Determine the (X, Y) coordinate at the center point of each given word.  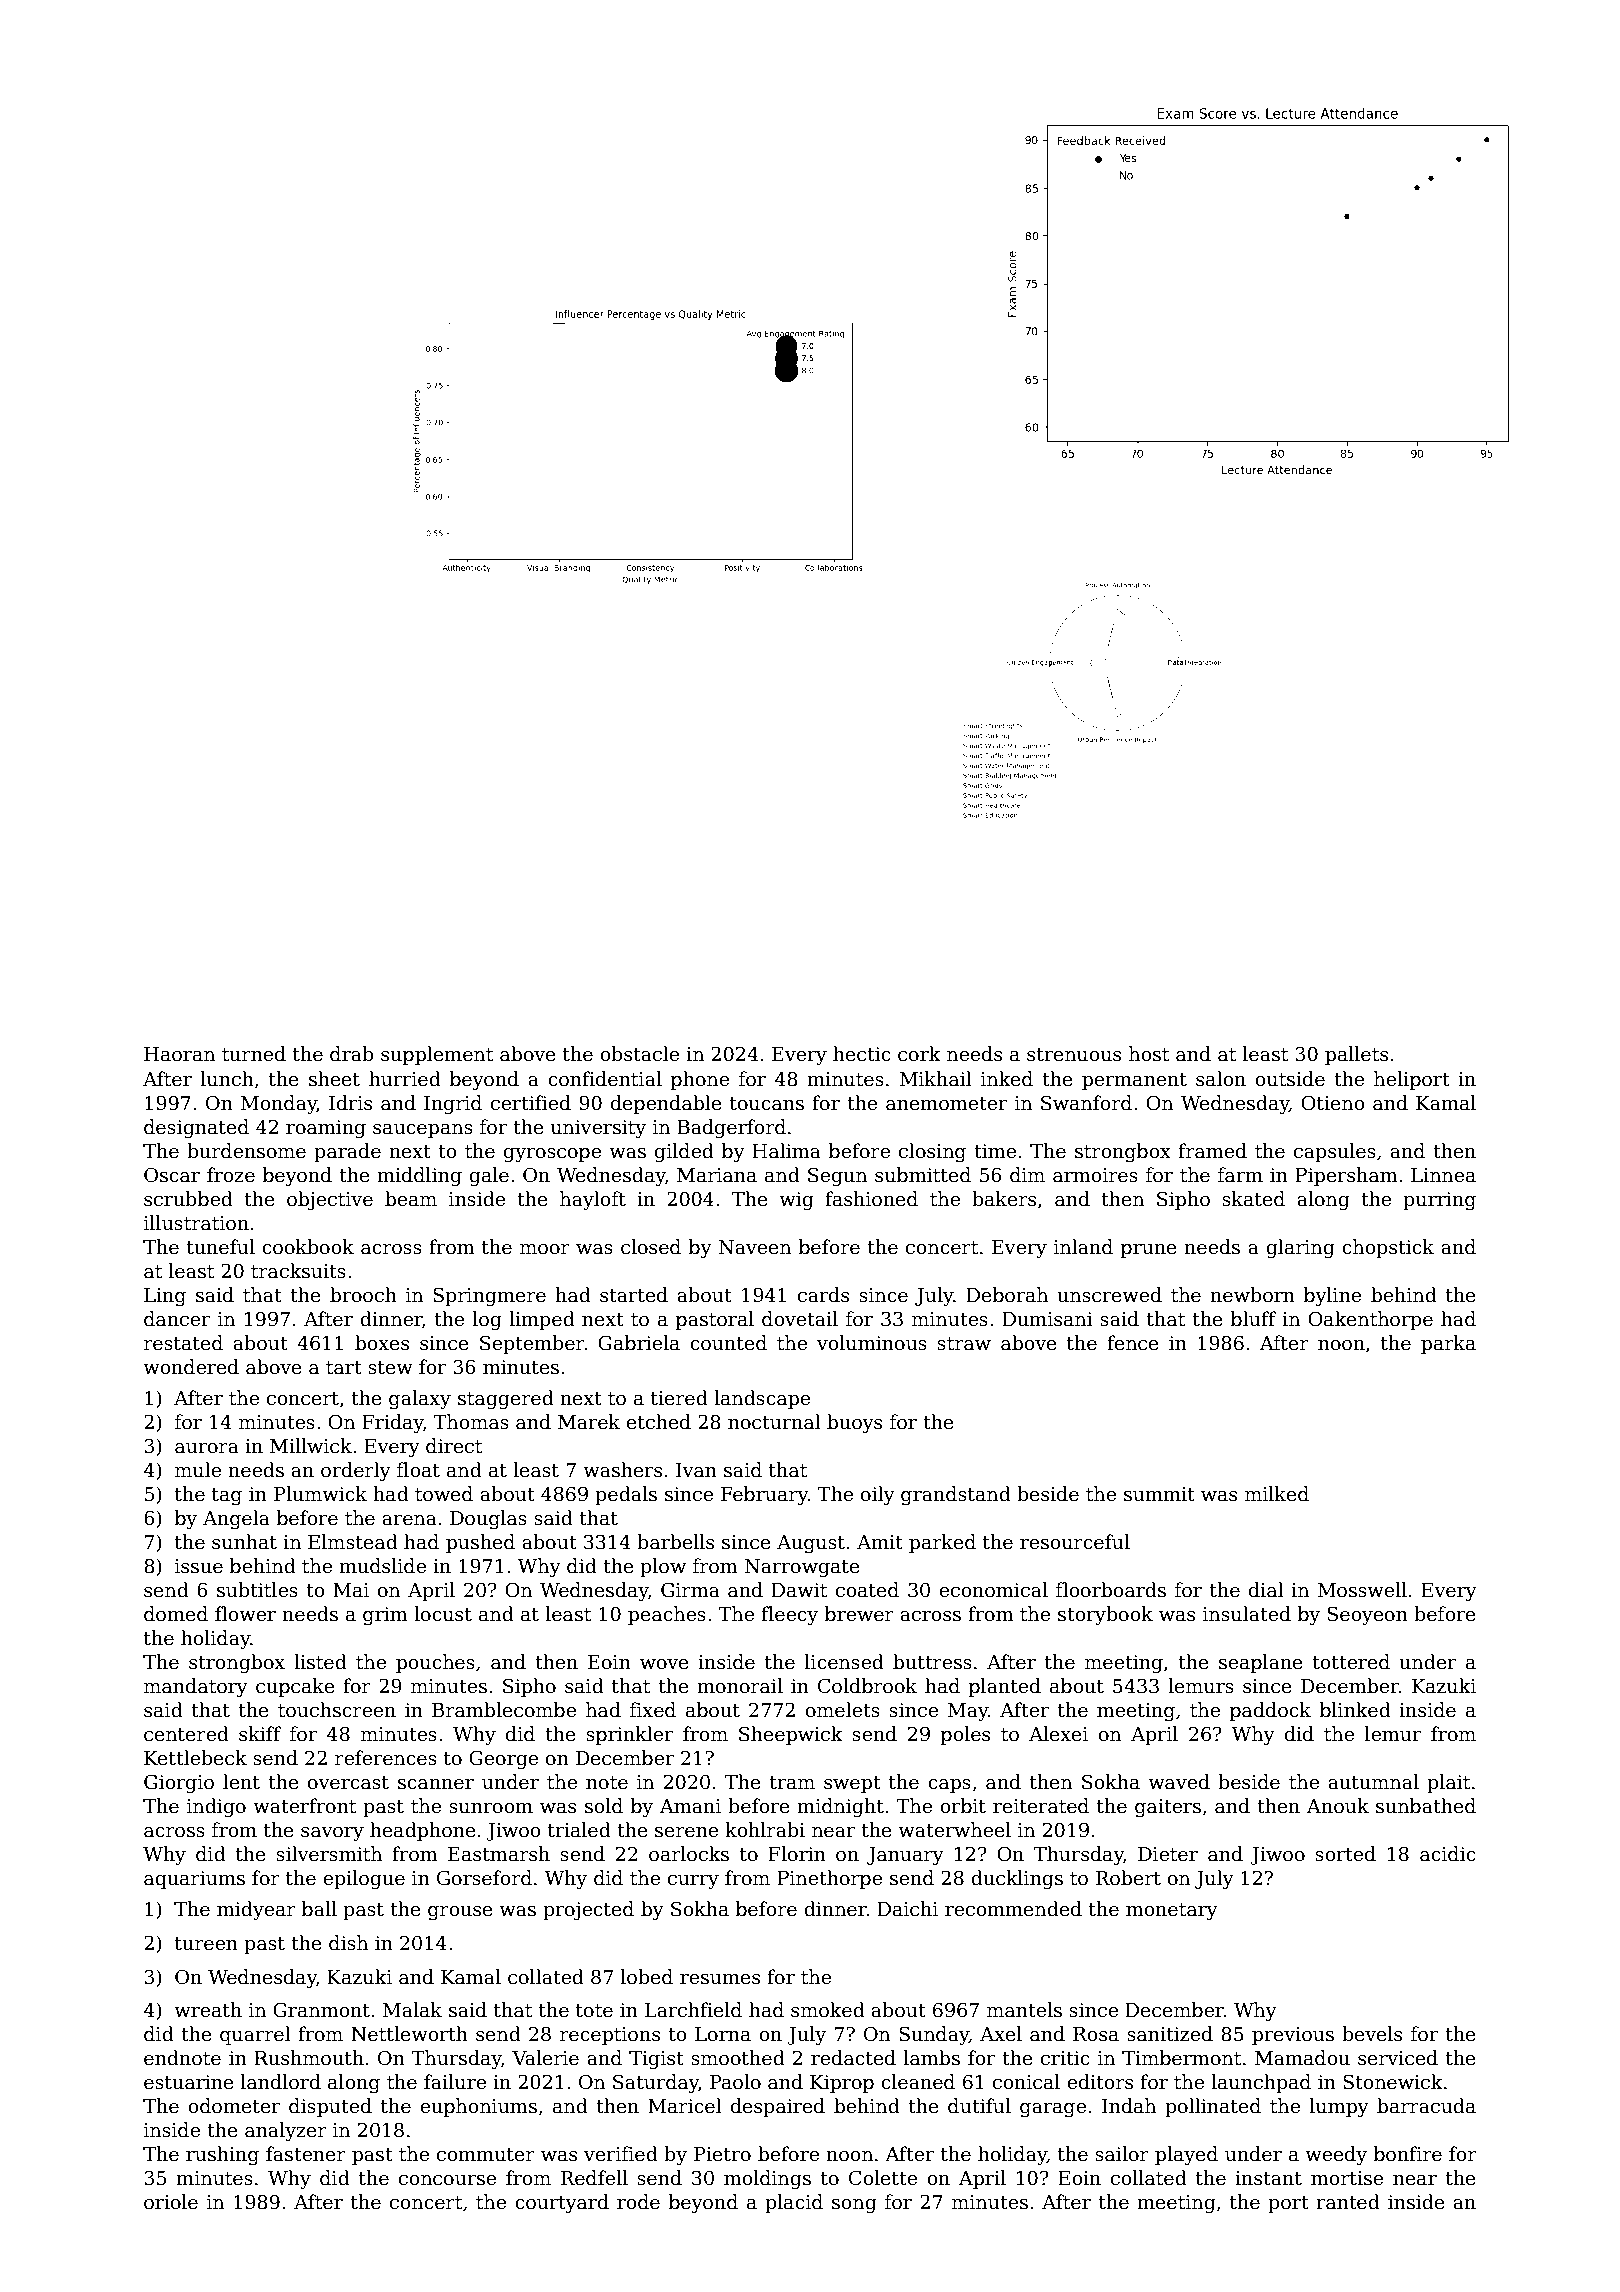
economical (993, 1590)
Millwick (311, 1446)
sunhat (244, 1542)
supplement (437, 1055)
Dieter (1168, 1854)
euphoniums (478, 2107)
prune (1149, 1251)
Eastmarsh (499, 1854)
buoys (854, 1423)
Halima (786, 1151)
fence (1133, 1343)
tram (792, 1783)
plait (1448, 1783)
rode (638, 2202)
